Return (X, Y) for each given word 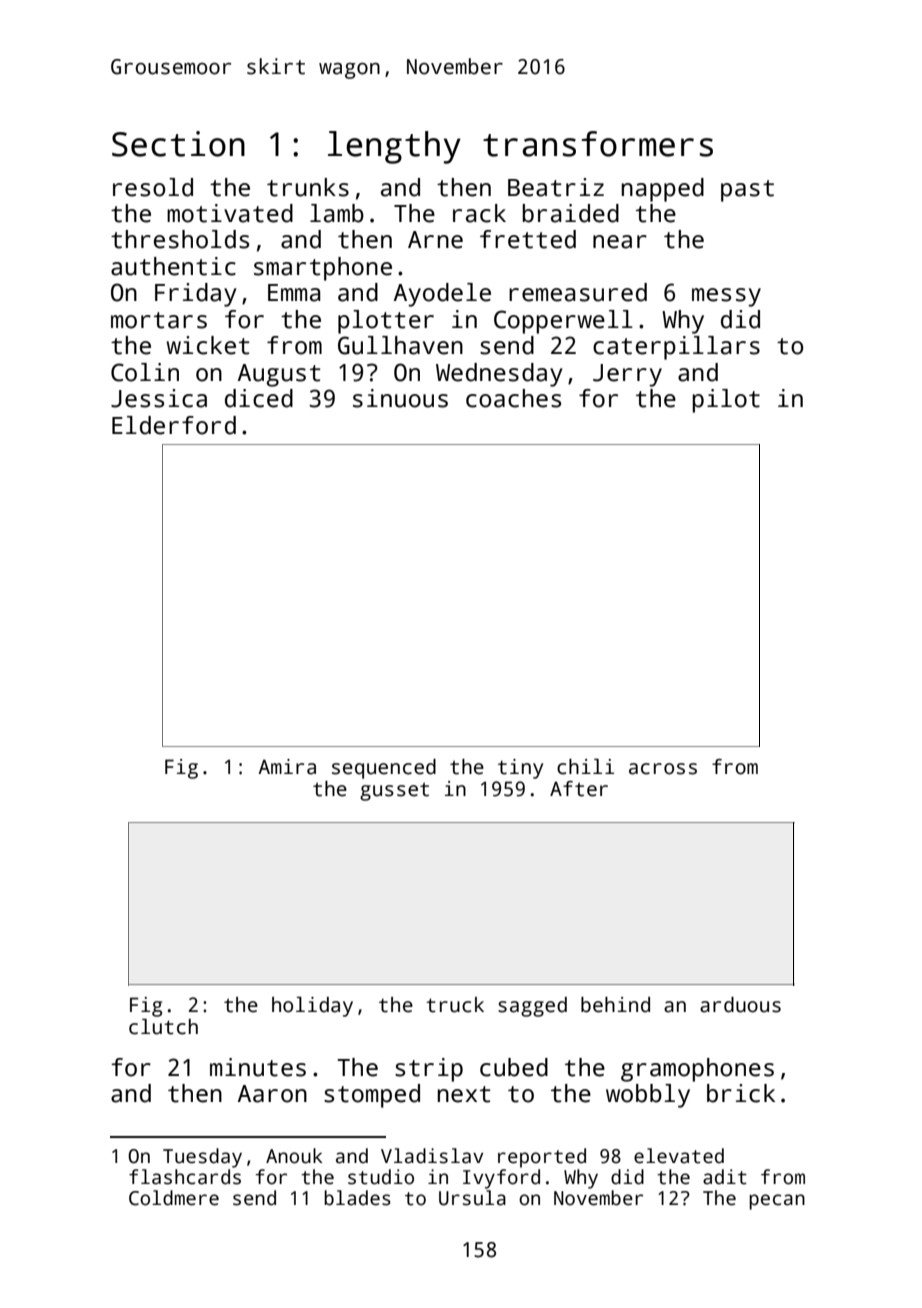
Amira (287, 767)
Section (178, 144)
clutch (163, 1027)
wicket (208, 345)
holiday (312, 1007)
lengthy (394, 147)
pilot (726, 401)
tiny (520, 769)
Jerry (627, 375)
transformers (598, 144)
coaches (513, 398)
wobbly (648, 1096)
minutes (258, 1067)
